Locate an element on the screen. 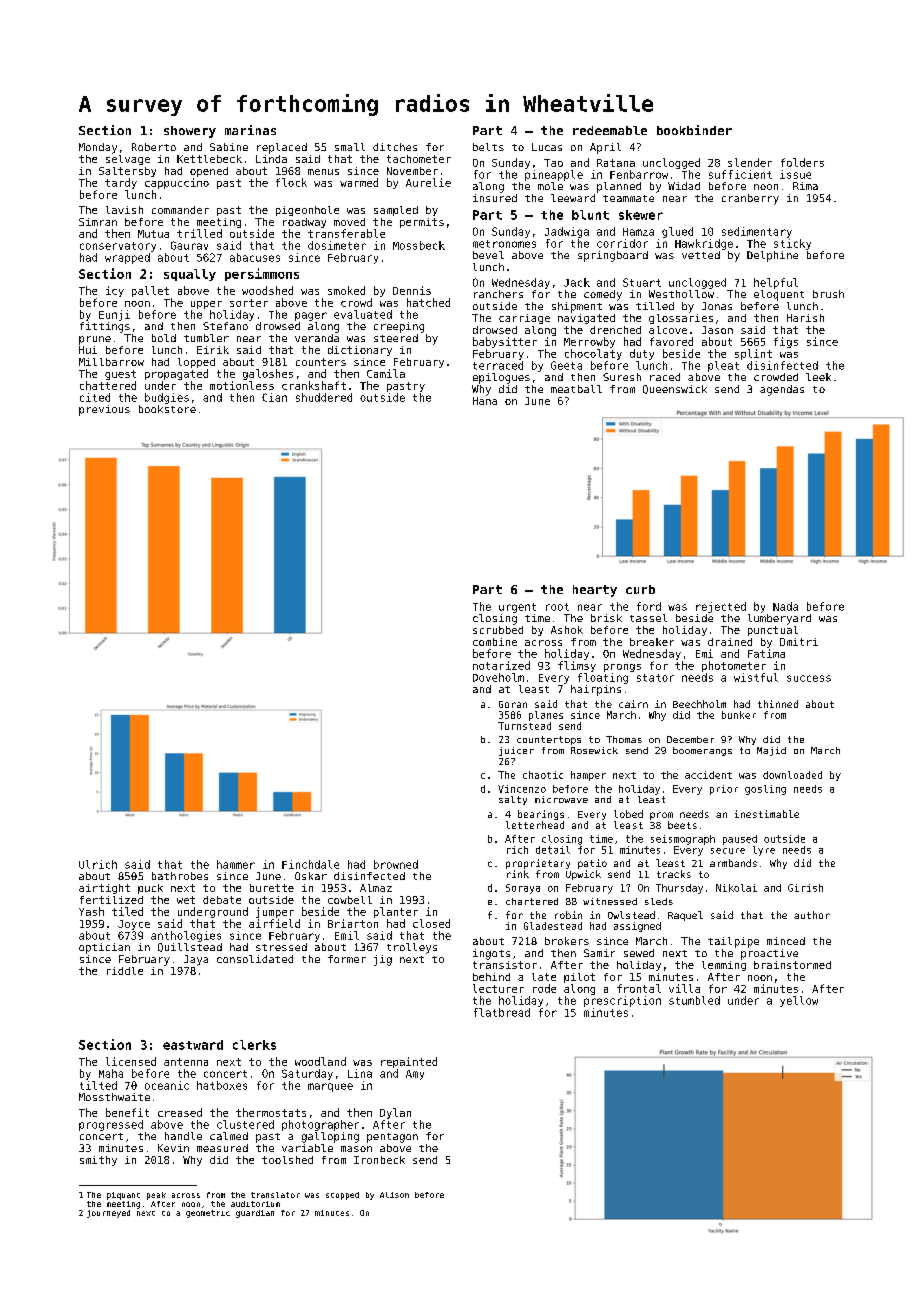 This screenshot has height=1308, width=924. Turnstead is located at coordinates (524, 726).
